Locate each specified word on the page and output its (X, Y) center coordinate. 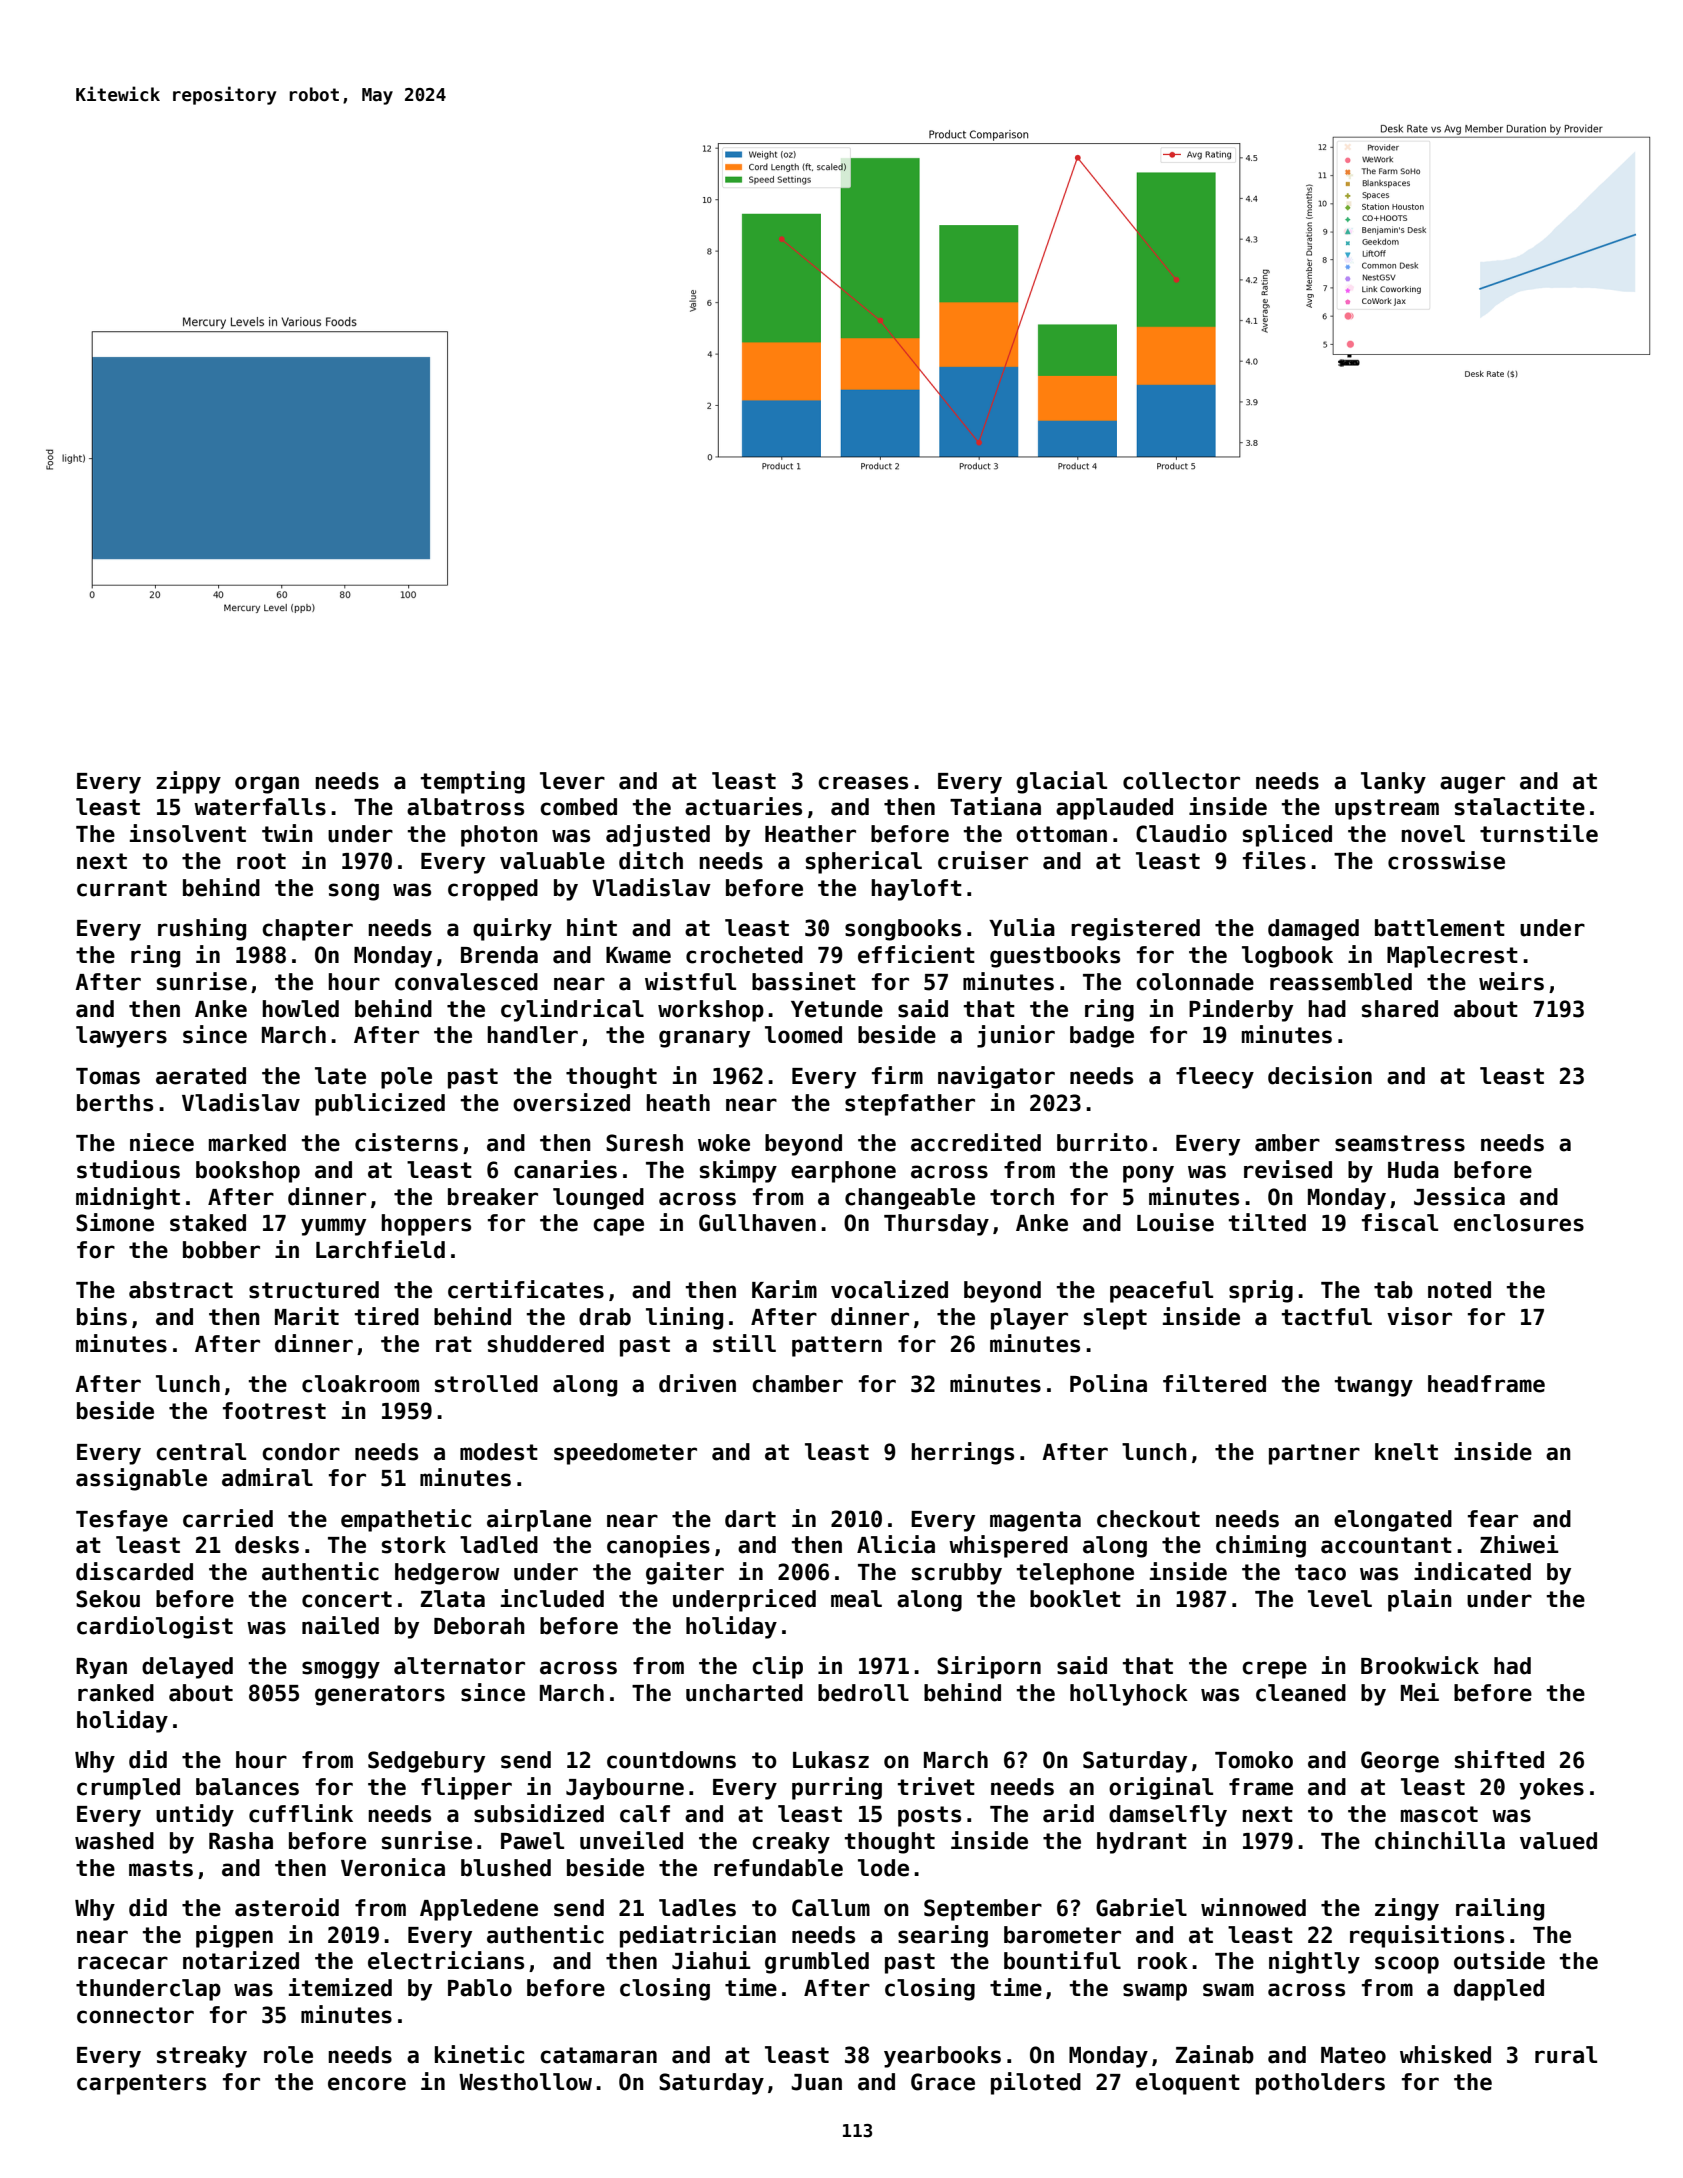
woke (724, 1143)
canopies (658, 1546)
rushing (202, 929)
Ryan (101, 1668)
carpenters (141, 2084)
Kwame (638, 955)
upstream (1387, 809)
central (201, 1452)
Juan (816, 2082)
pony (1148, 1174)
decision (1320, 1075)
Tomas (108, 1076)
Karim (784, 1289)
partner (1314, 1454)
